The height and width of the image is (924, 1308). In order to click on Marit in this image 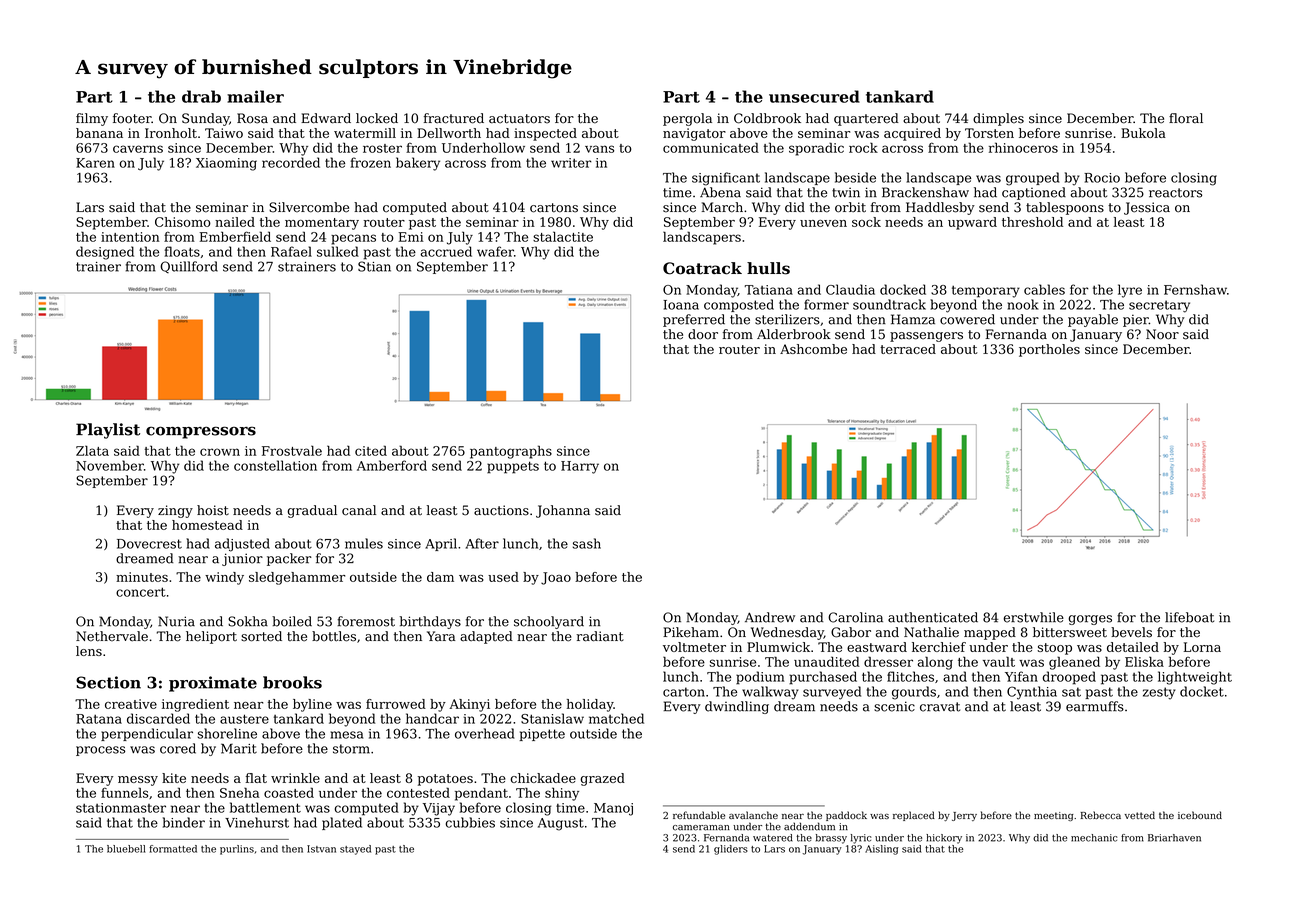, I will do `click(239, 748)`.
